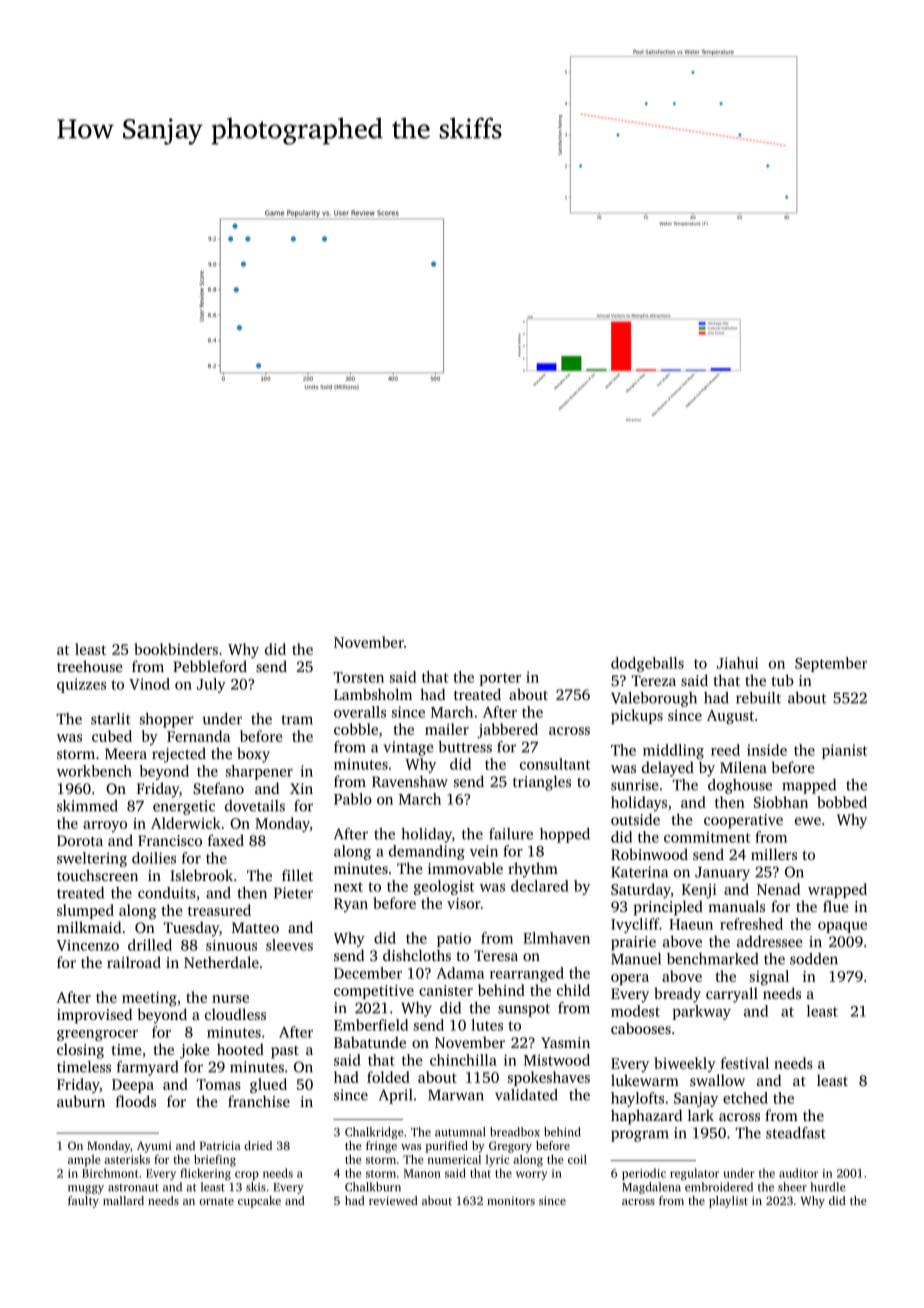  Describe the element at coordinates (348, 887) in the screenshot. I see `next` at that location.
